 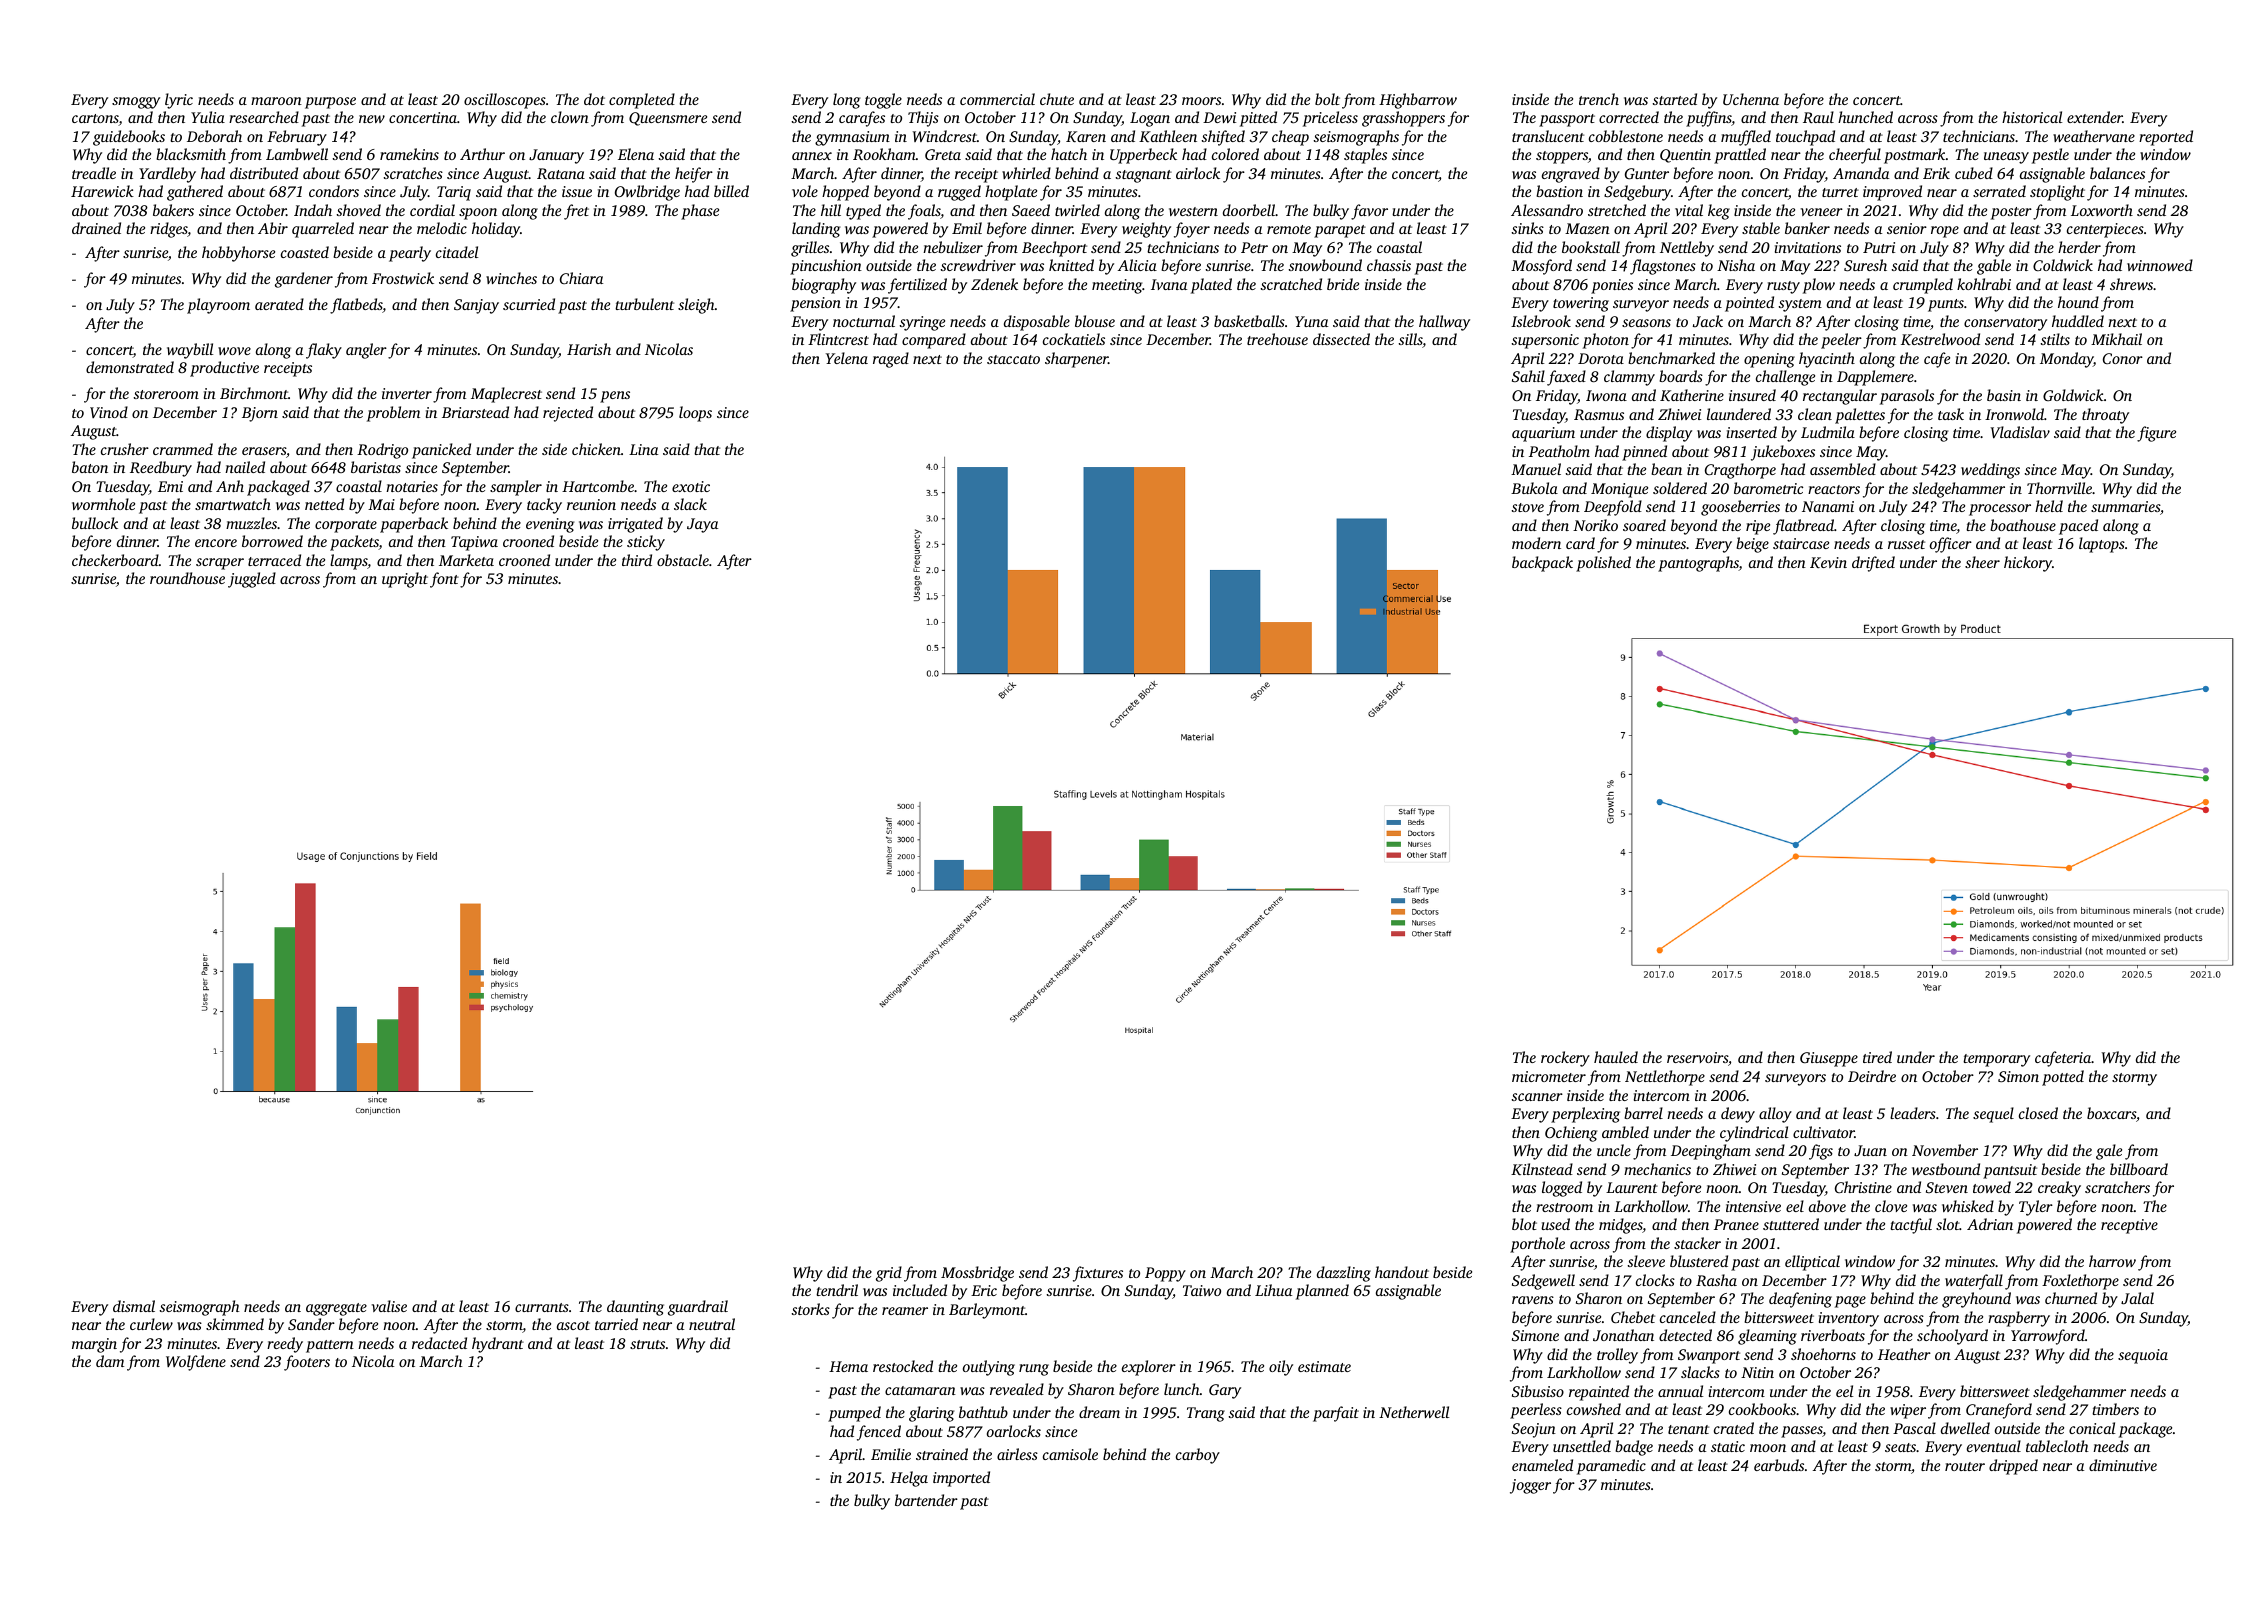 I want to click on Highbarrow, so click(x=1418, y=101).
